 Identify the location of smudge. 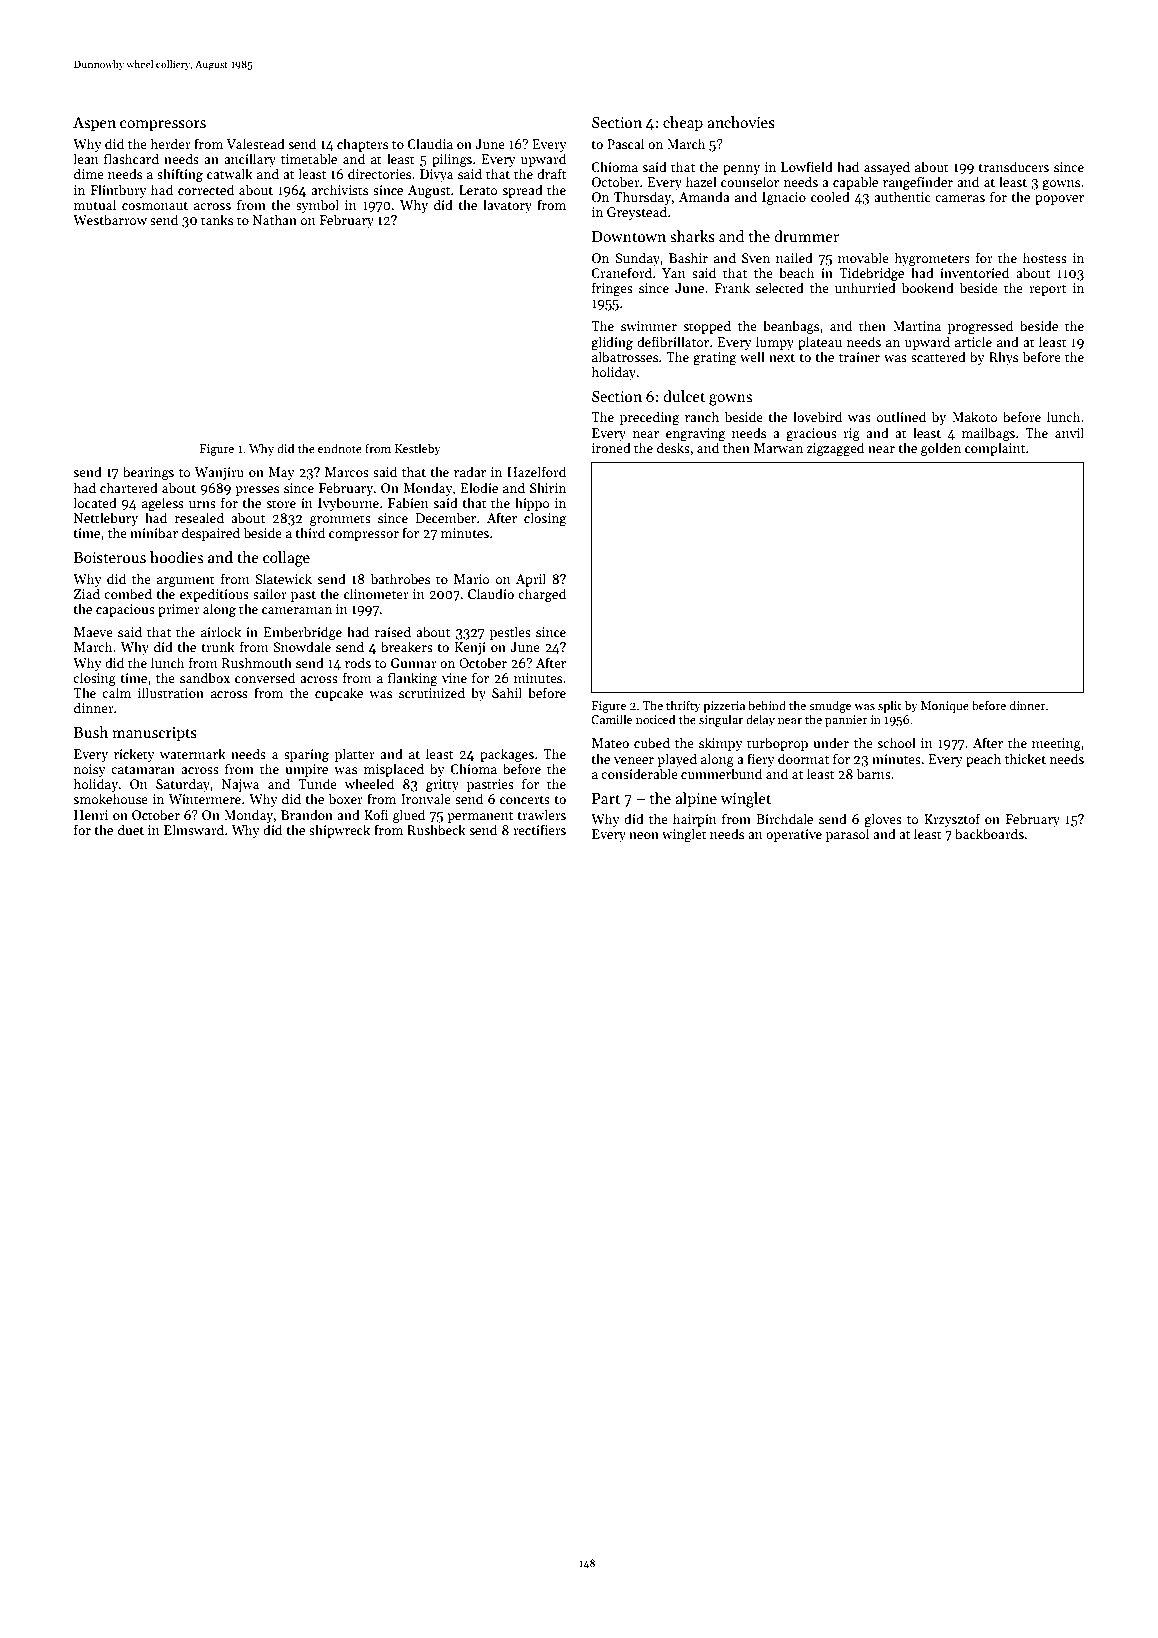
(830, 706).
